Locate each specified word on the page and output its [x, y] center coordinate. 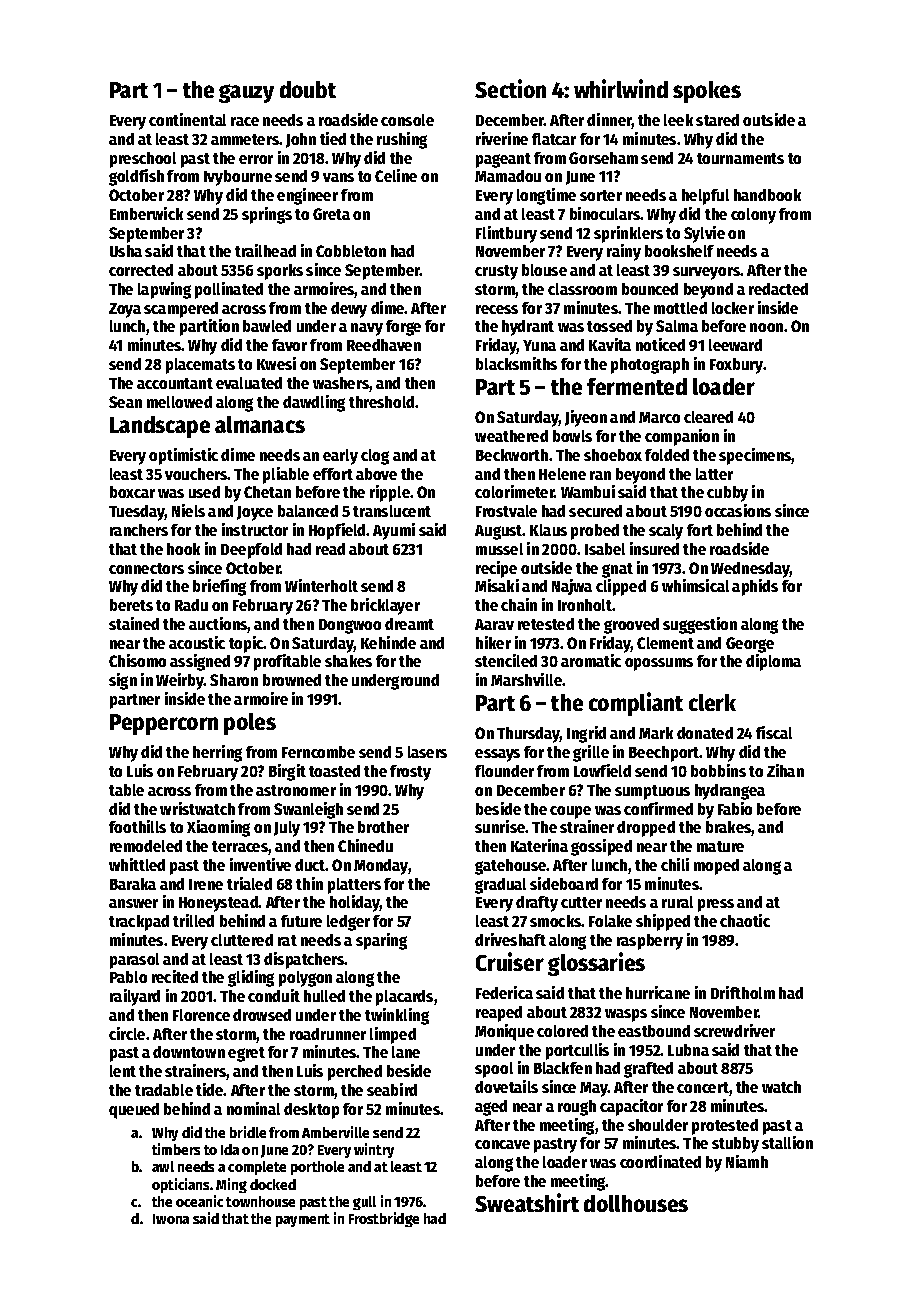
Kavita [610, 344]
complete [257, 1168]
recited [175, 976]
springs [267, 215]
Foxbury [737, 366]
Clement [665, 643]
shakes [348, 661]
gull [364, 1203]
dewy [349, 310]
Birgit [287, 772]
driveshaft [510, 939]
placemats [200, 366]
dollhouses [636, 1203]
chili [675, 864]
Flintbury [506, 234]
